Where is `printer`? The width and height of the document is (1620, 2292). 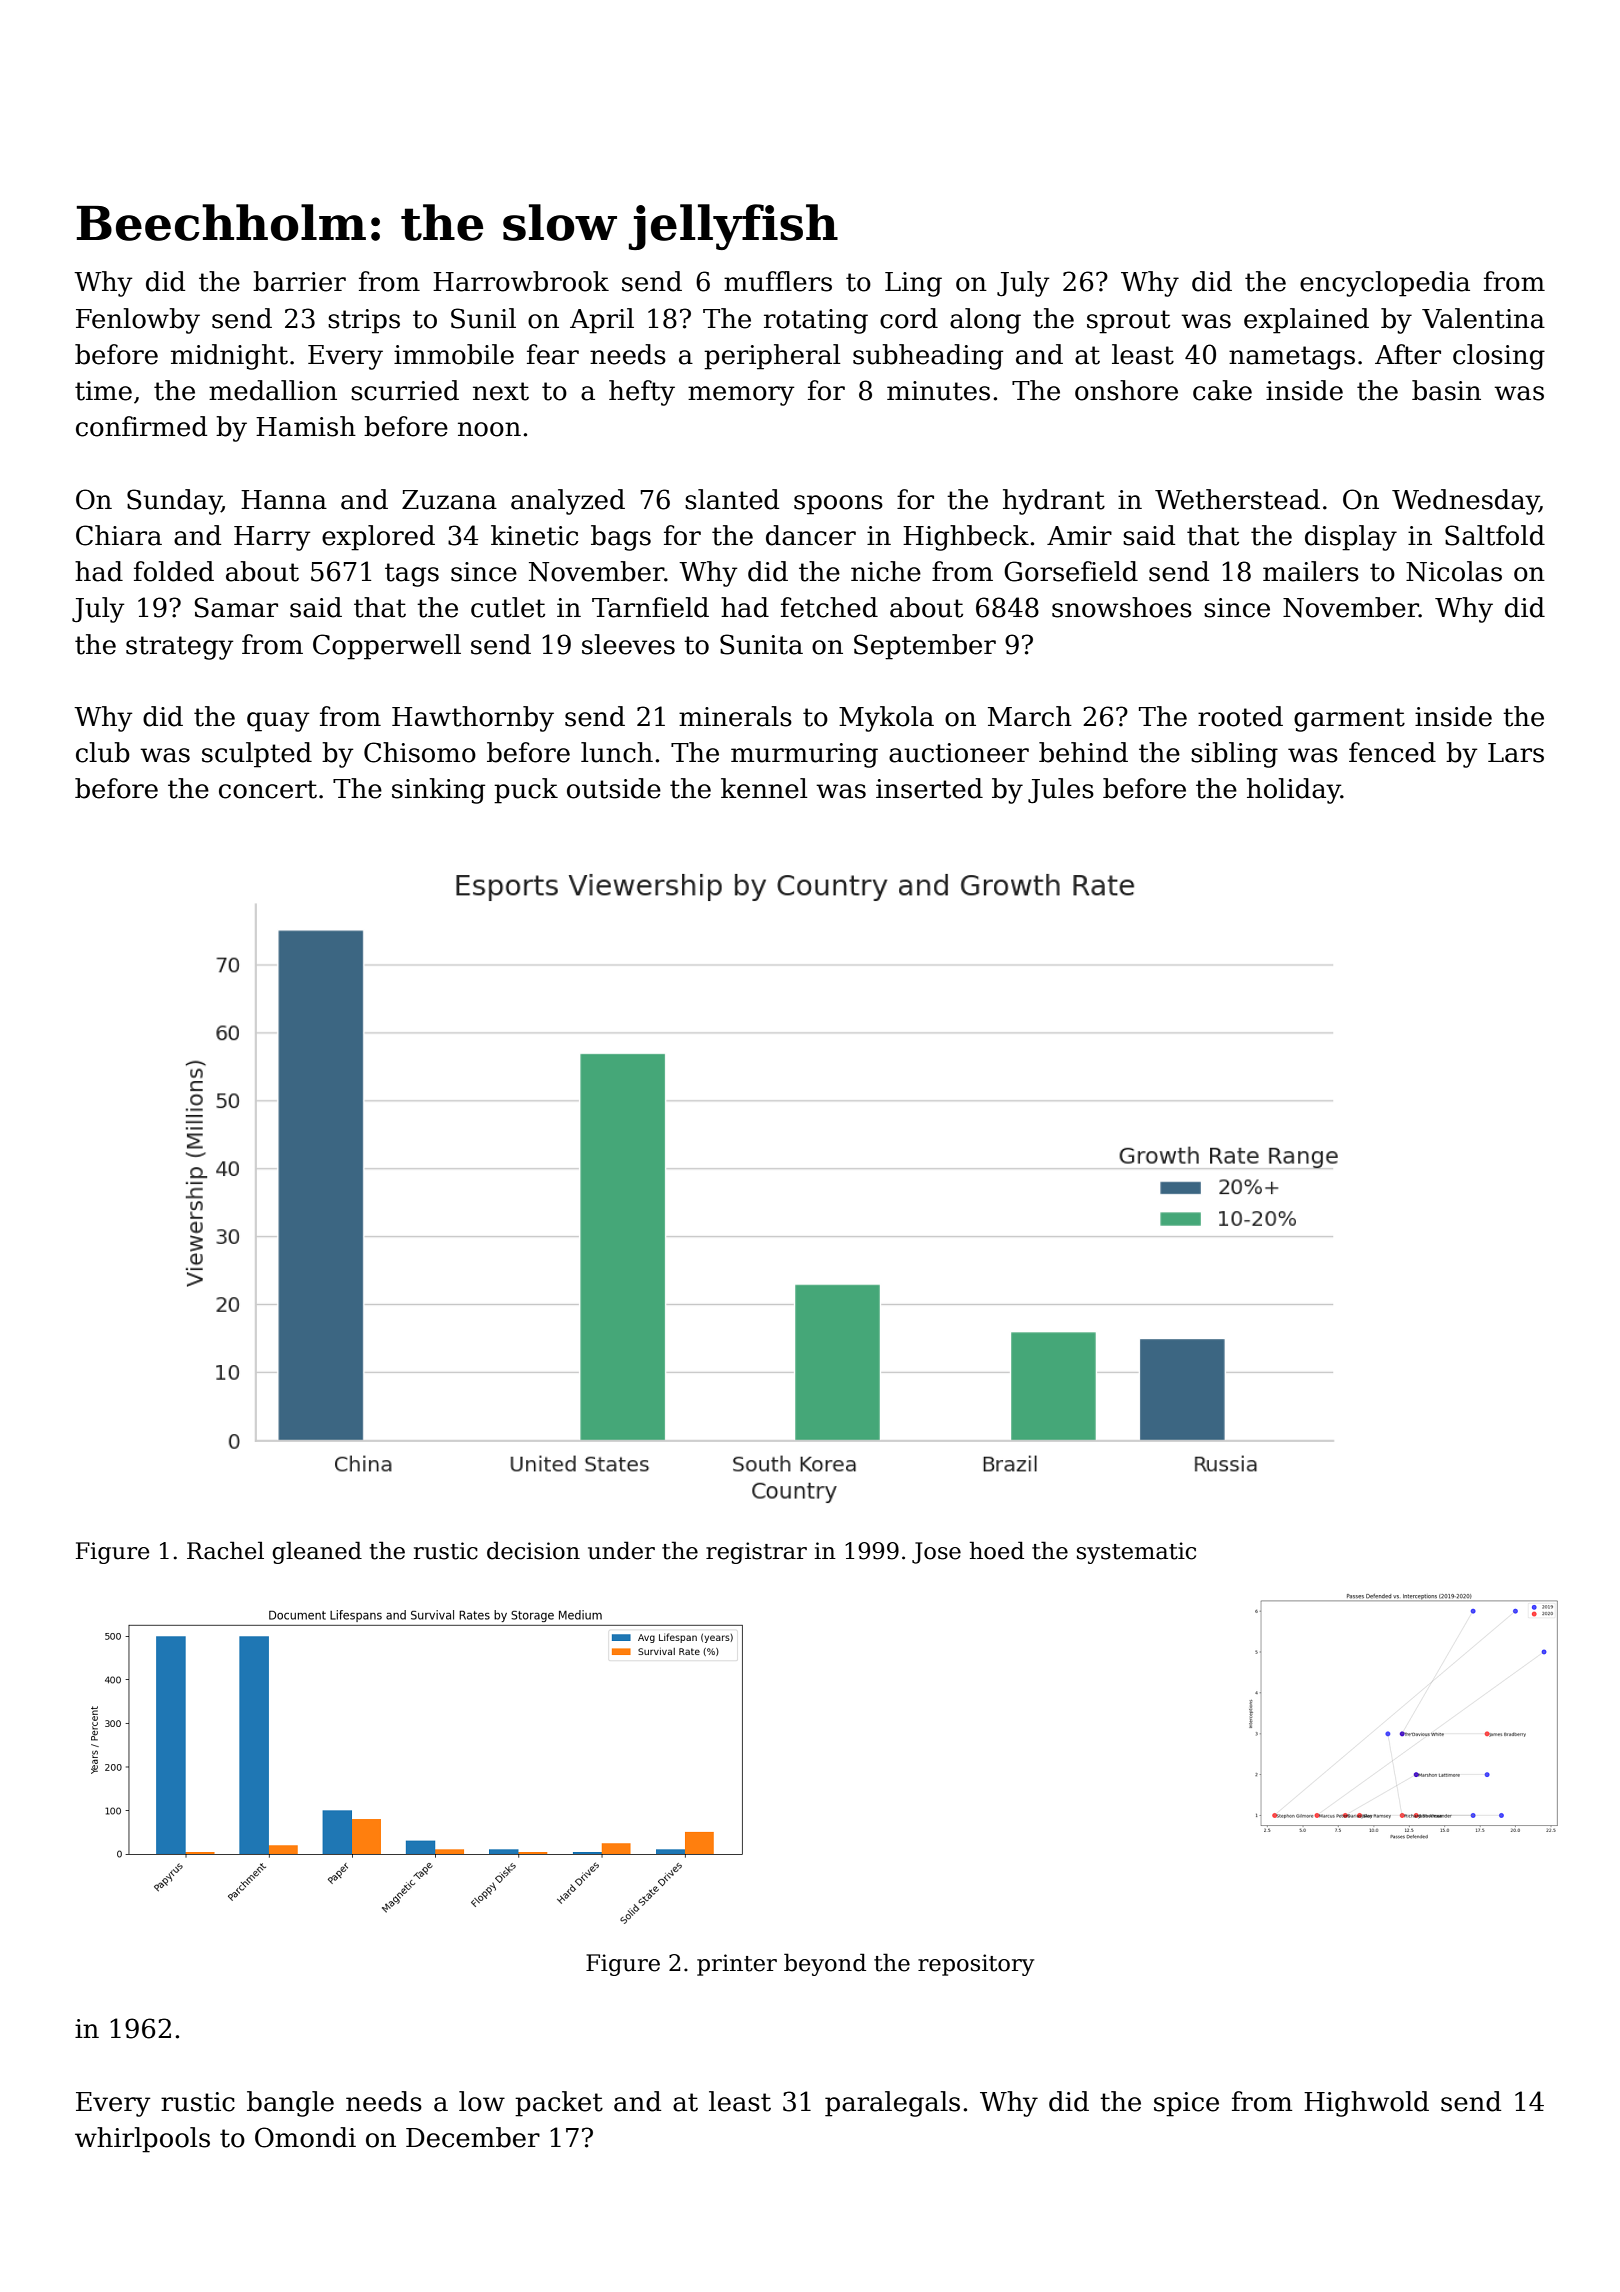 printer is located at coordinates (737, 1965).
